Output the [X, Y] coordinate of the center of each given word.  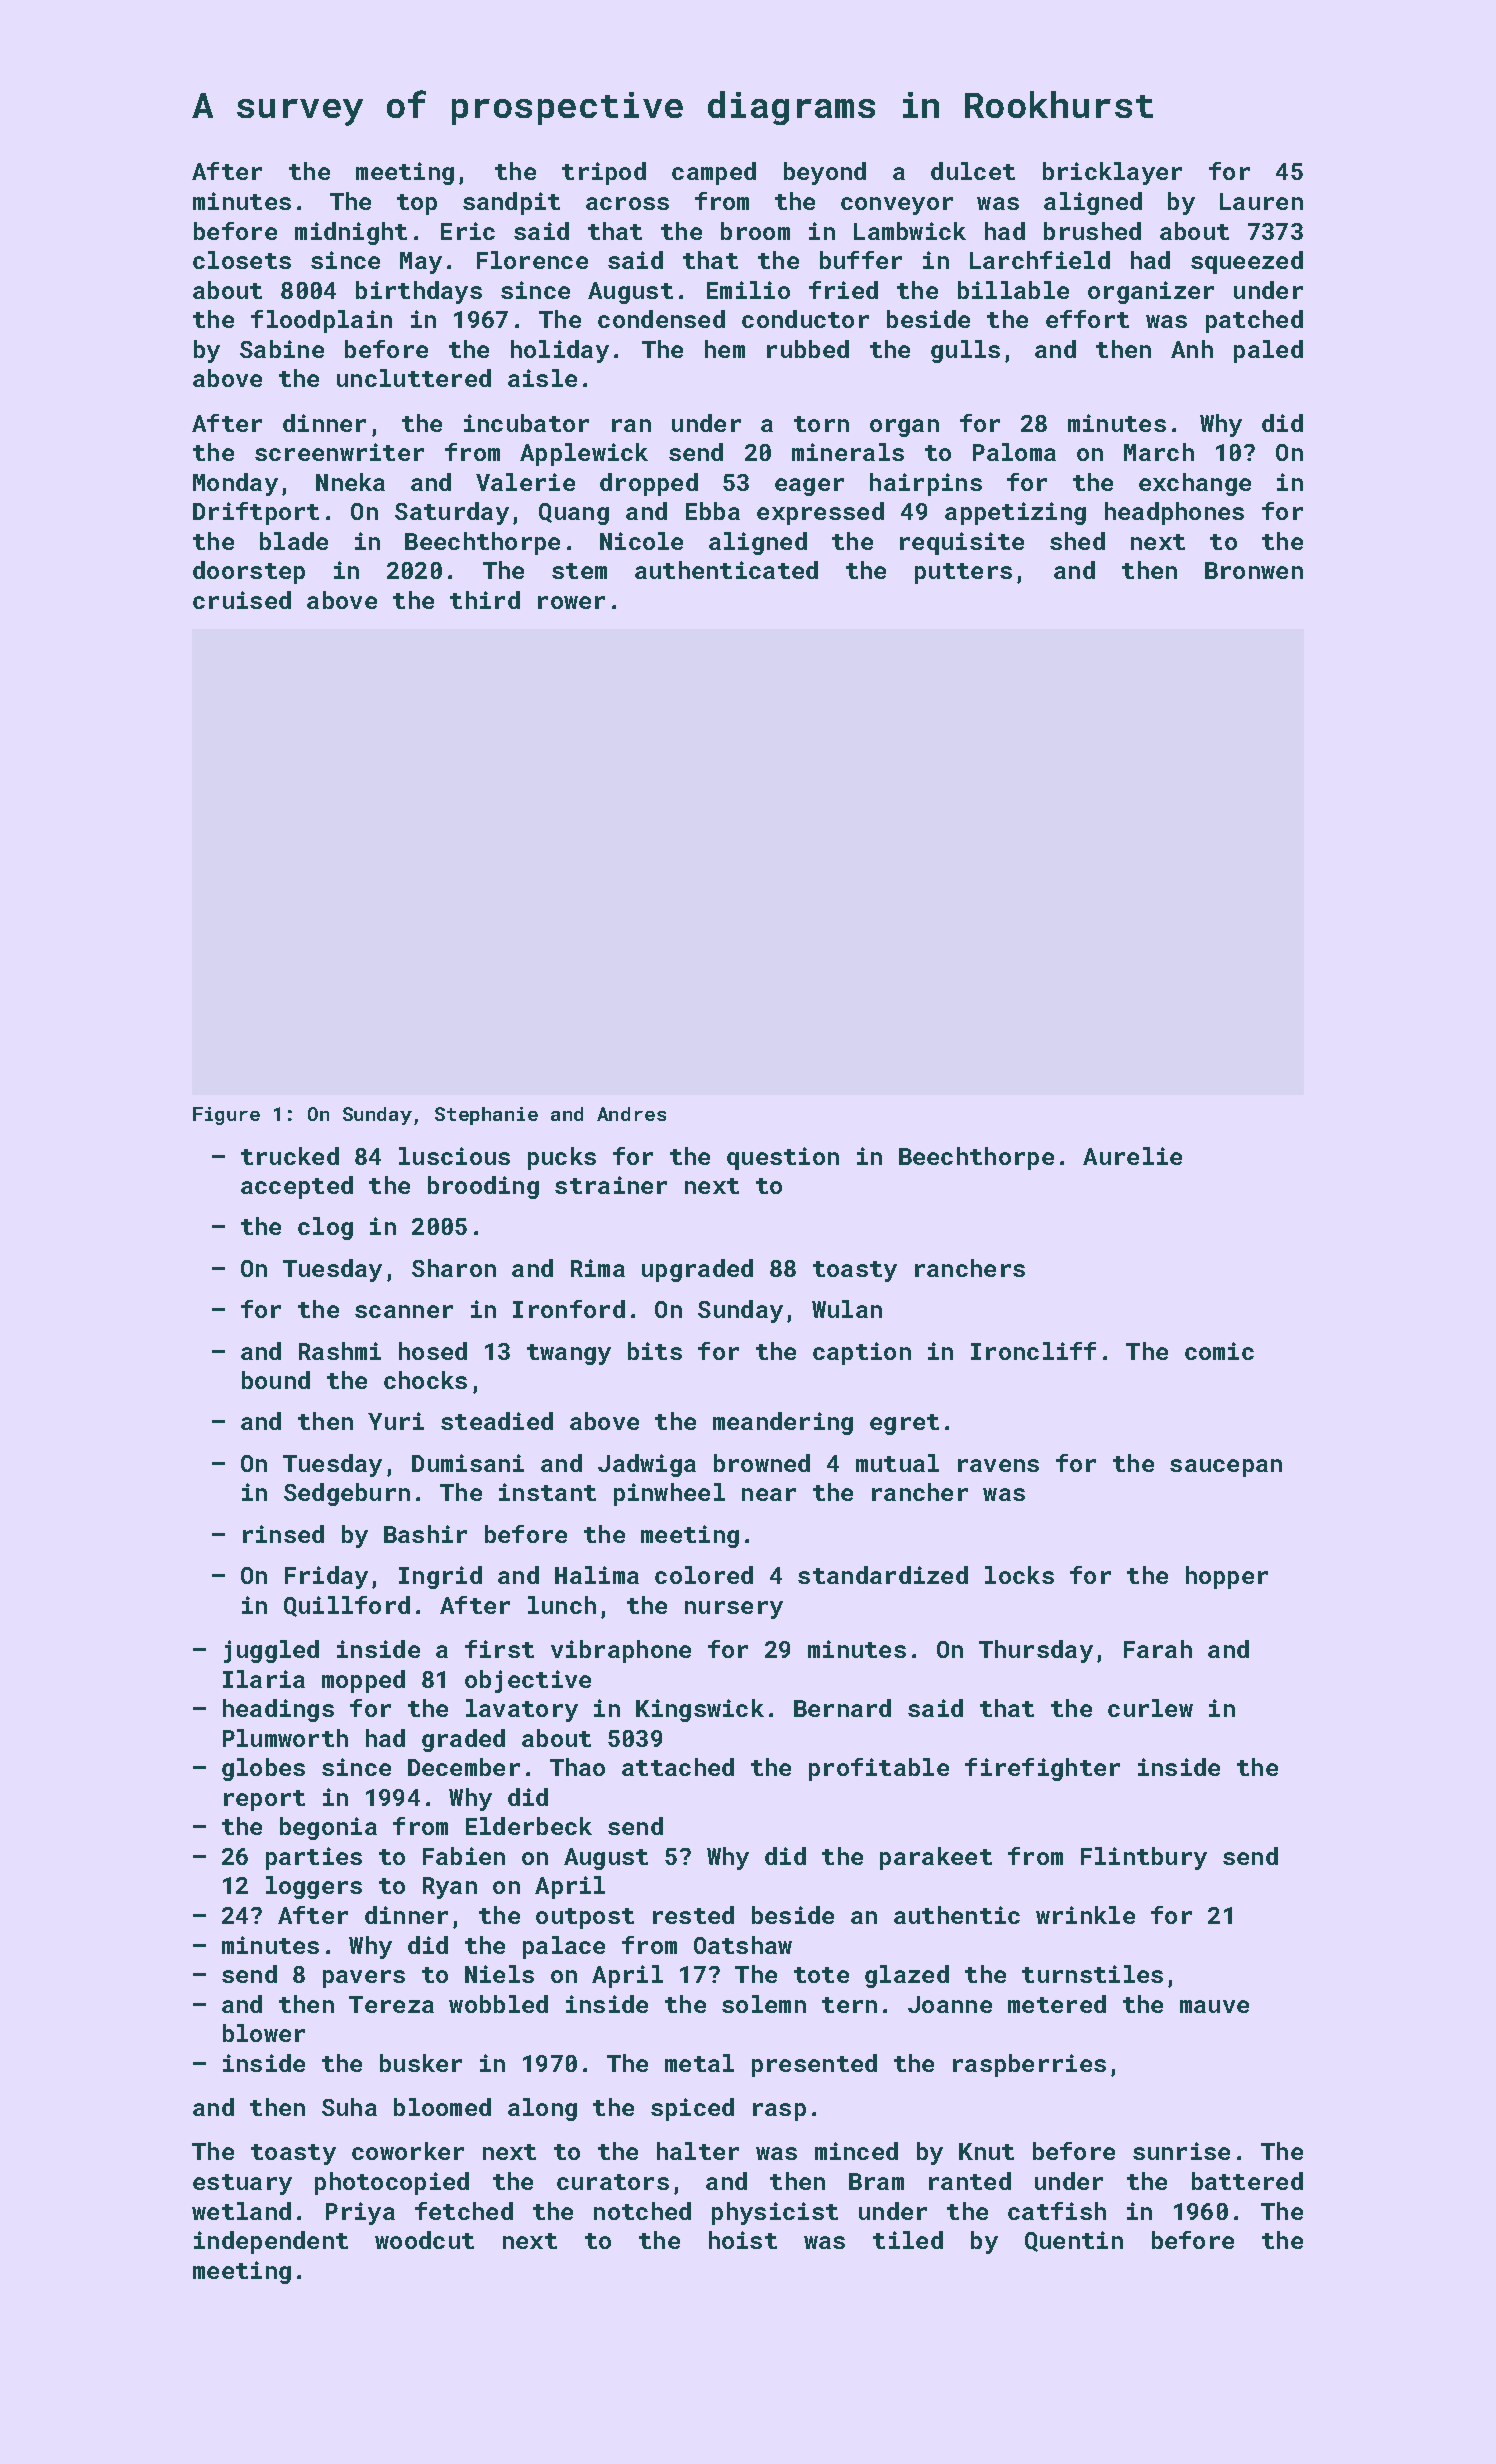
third [485, 600]
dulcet [973, 171]
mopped [363, 1681]
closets [242, 260]
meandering [783, 1423]
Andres [631, 1114]
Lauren [1261, 201]
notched [642, 2211]
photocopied [392, 2183]
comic [1219, 1351]
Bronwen [1254, 570]
